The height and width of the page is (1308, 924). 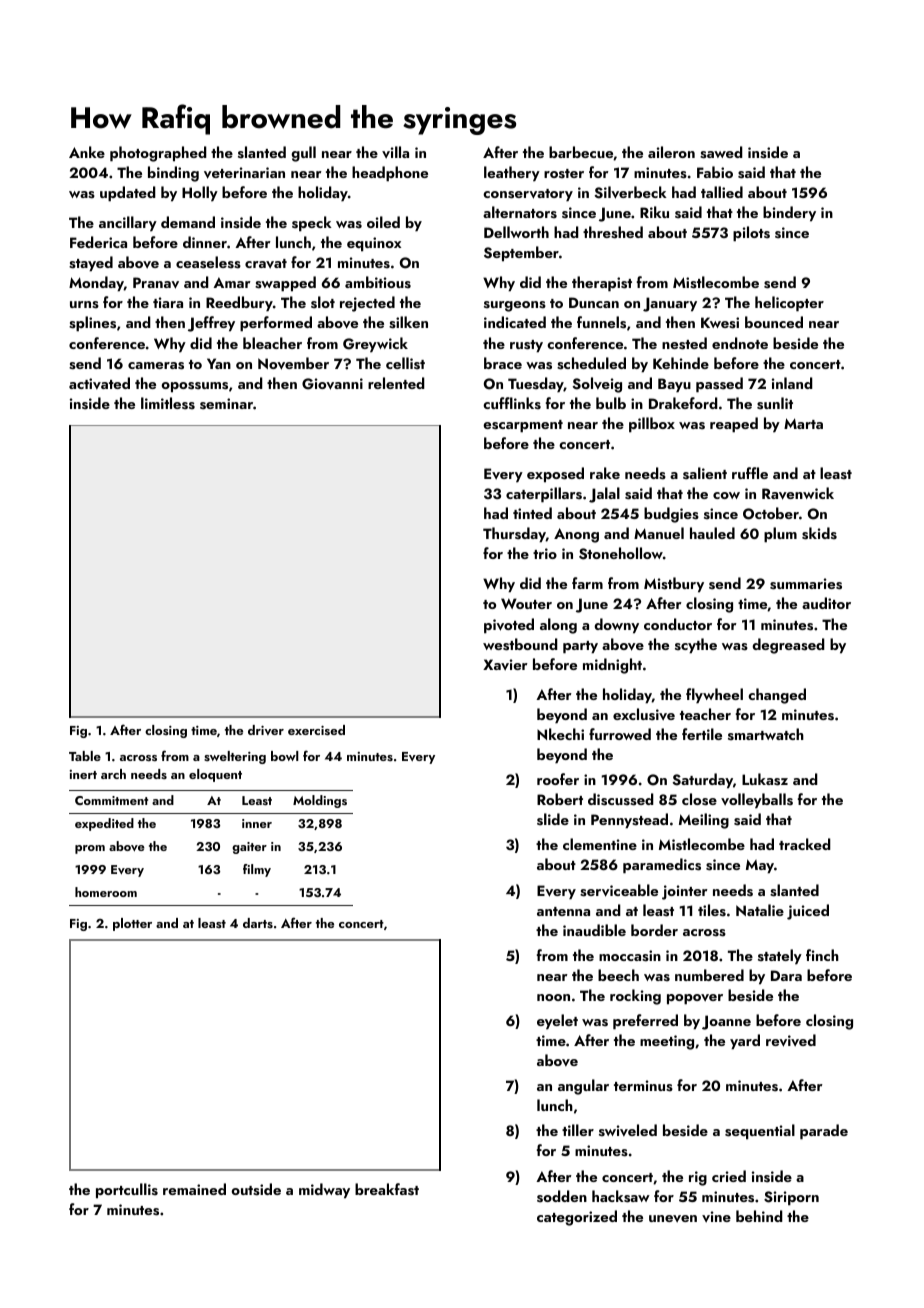 What do you see at coordinates (721, 152) in the page?
I see `sawed` at bounding box center [721, 152].
